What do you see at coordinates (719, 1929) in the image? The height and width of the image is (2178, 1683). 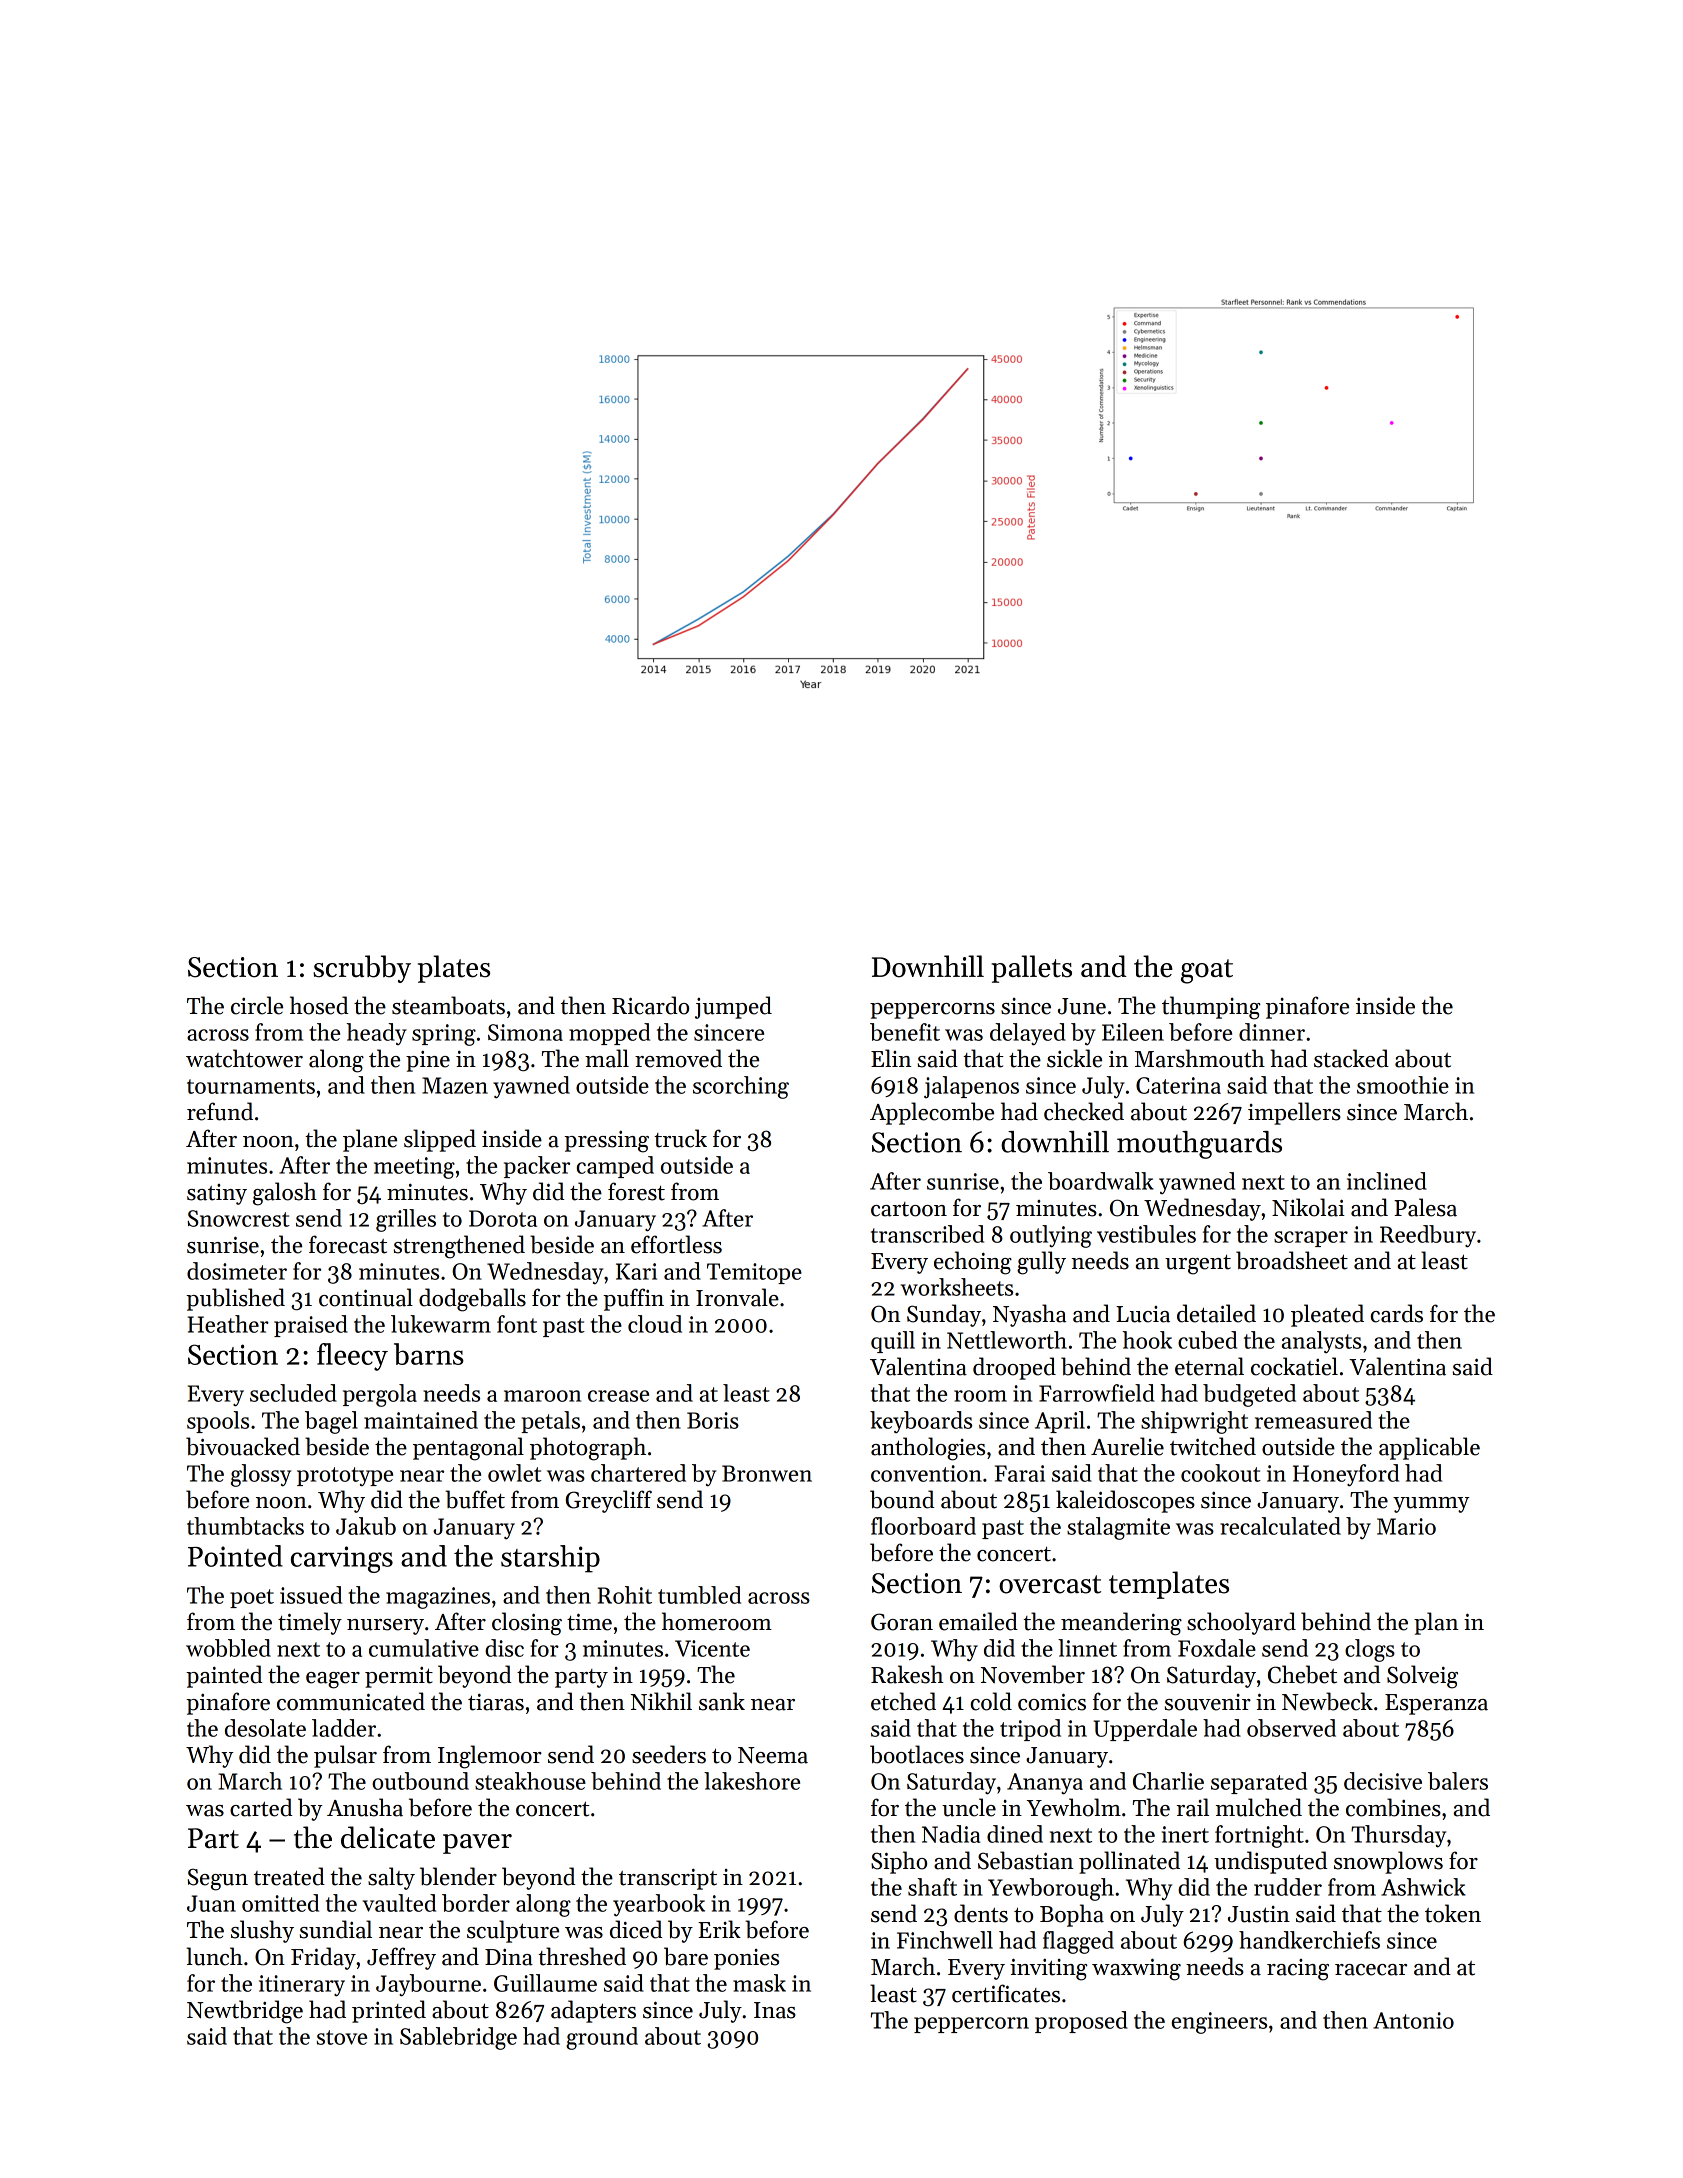 I see `Erik` at bounding box center [719, 1929].
